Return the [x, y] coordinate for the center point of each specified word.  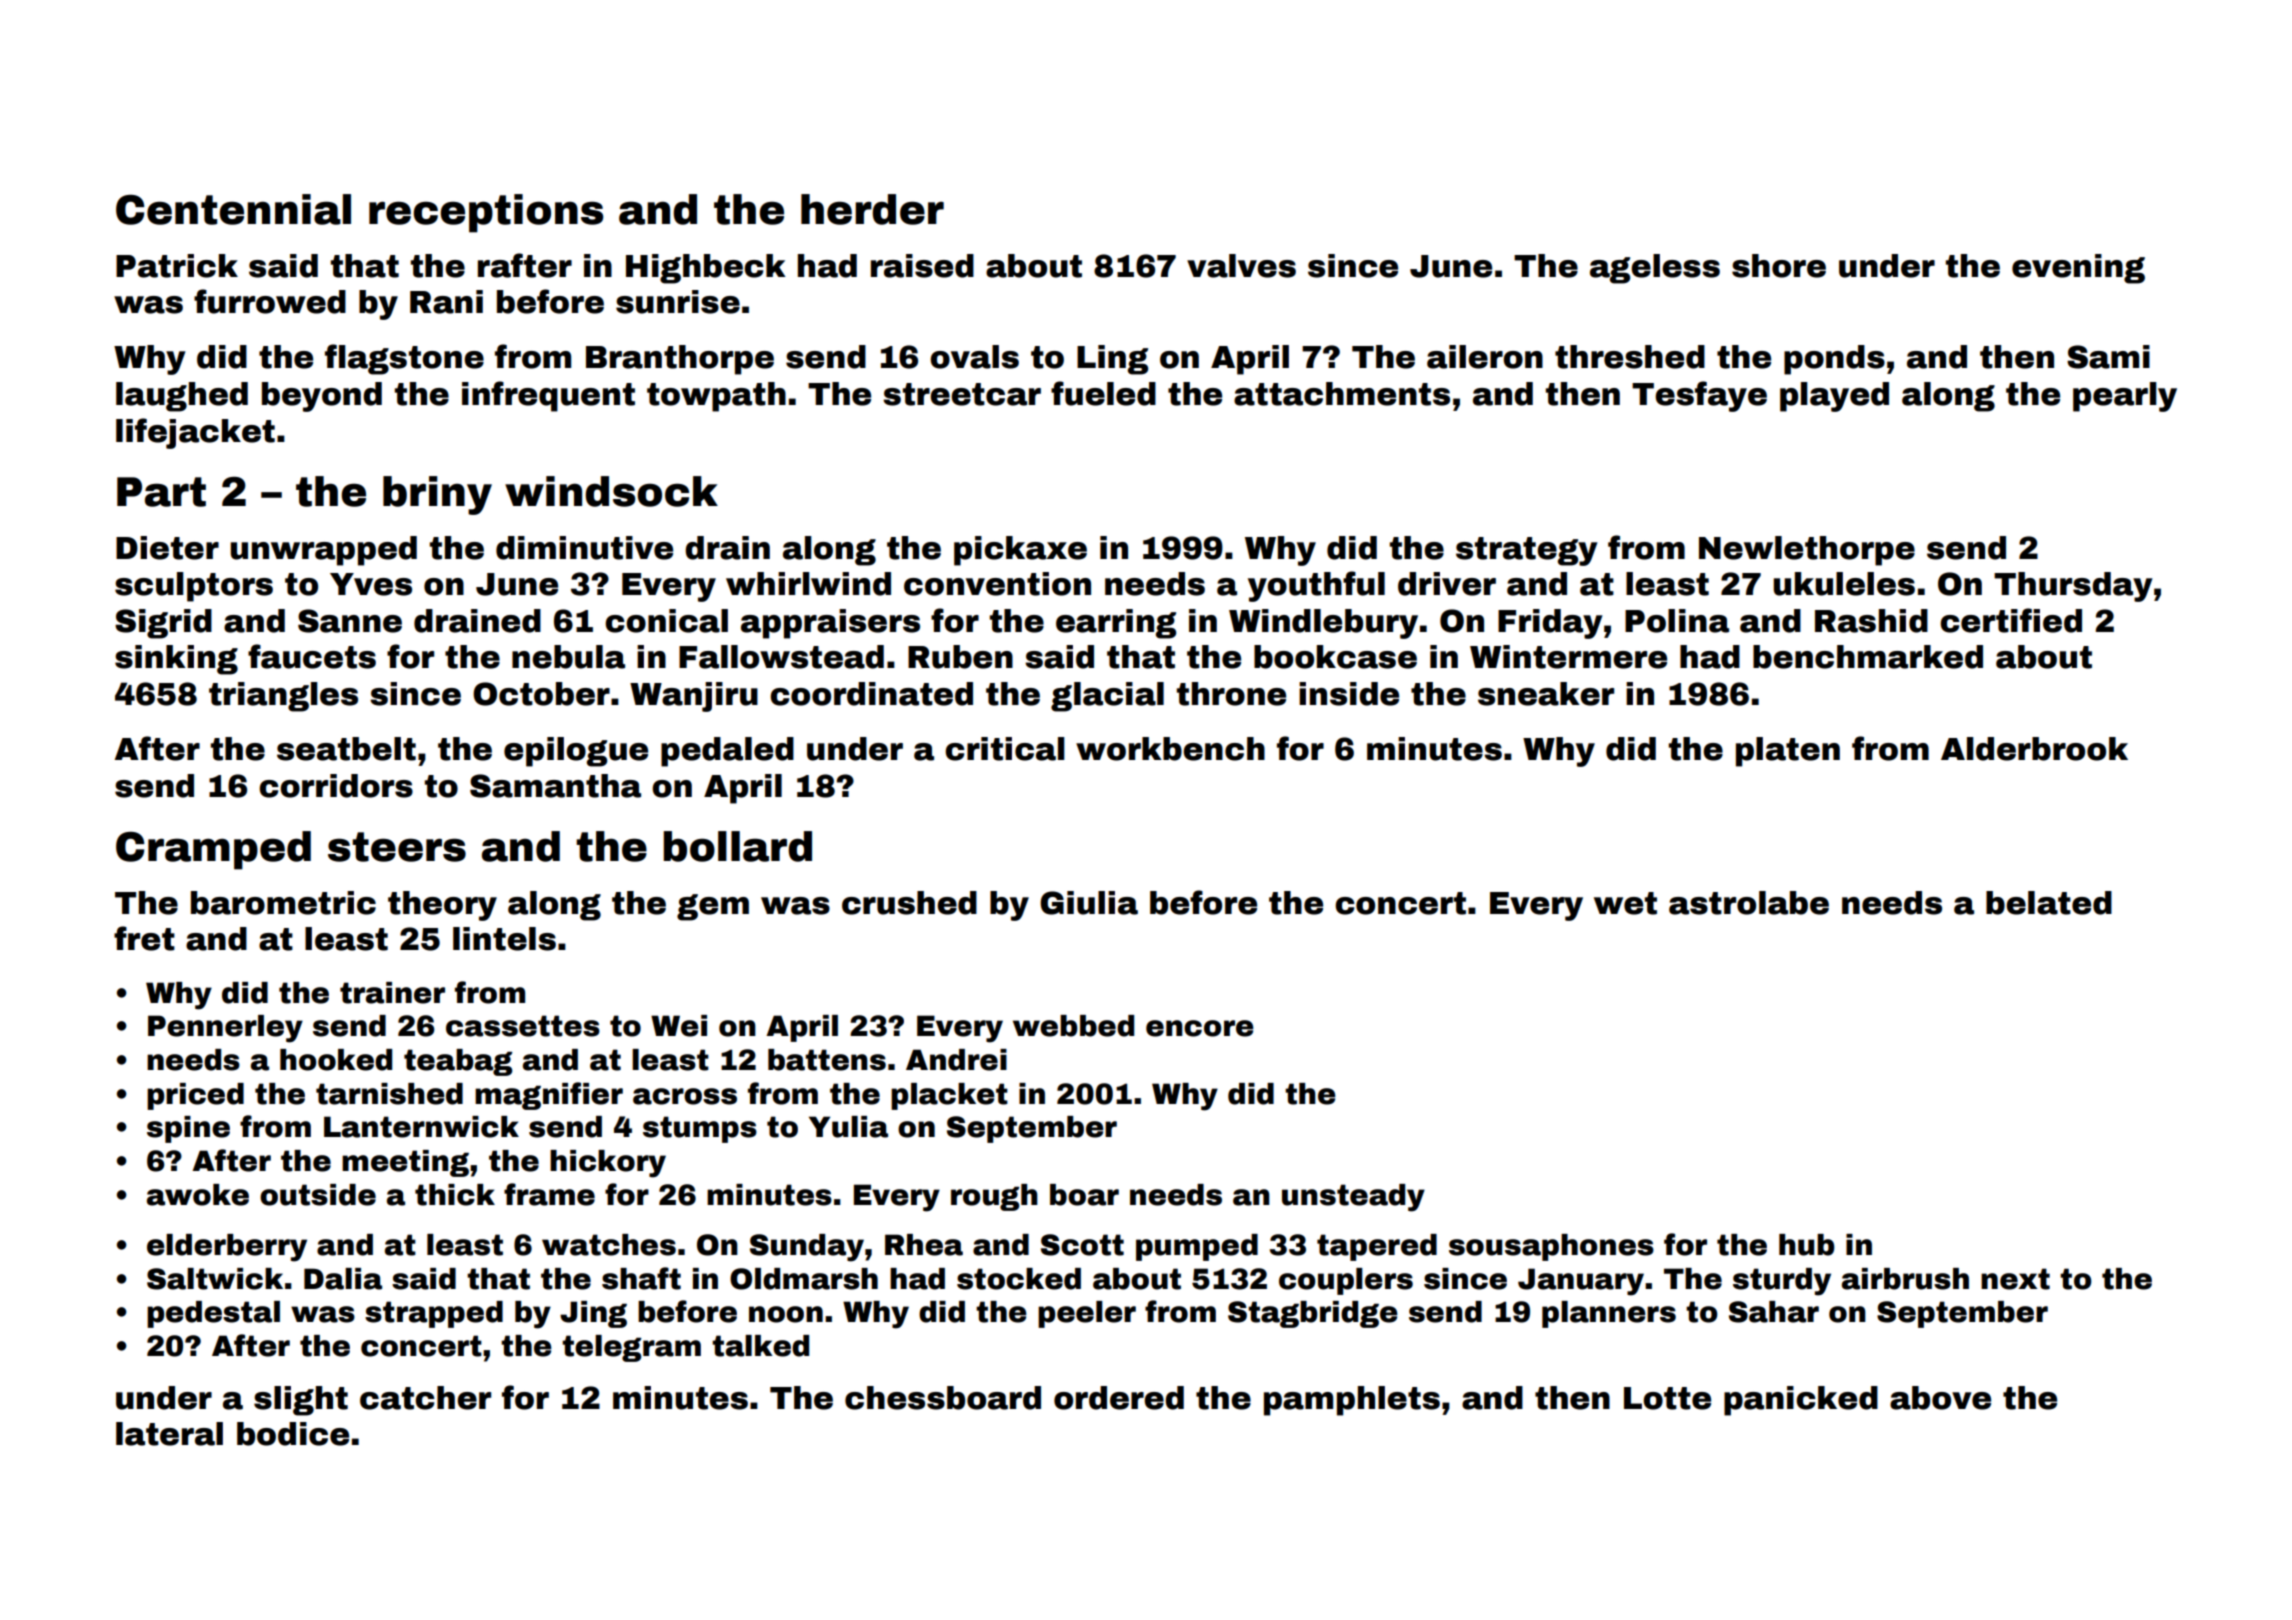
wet [1625, 903]
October [541, 694]
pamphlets [1352, 1401]
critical [1005, 749]
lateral [169, 1434]
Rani [446, 302]
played [1834, 397]
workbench [1170, 749]
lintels [504, 939]
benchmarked [1868, 657]
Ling [1112, 360]
